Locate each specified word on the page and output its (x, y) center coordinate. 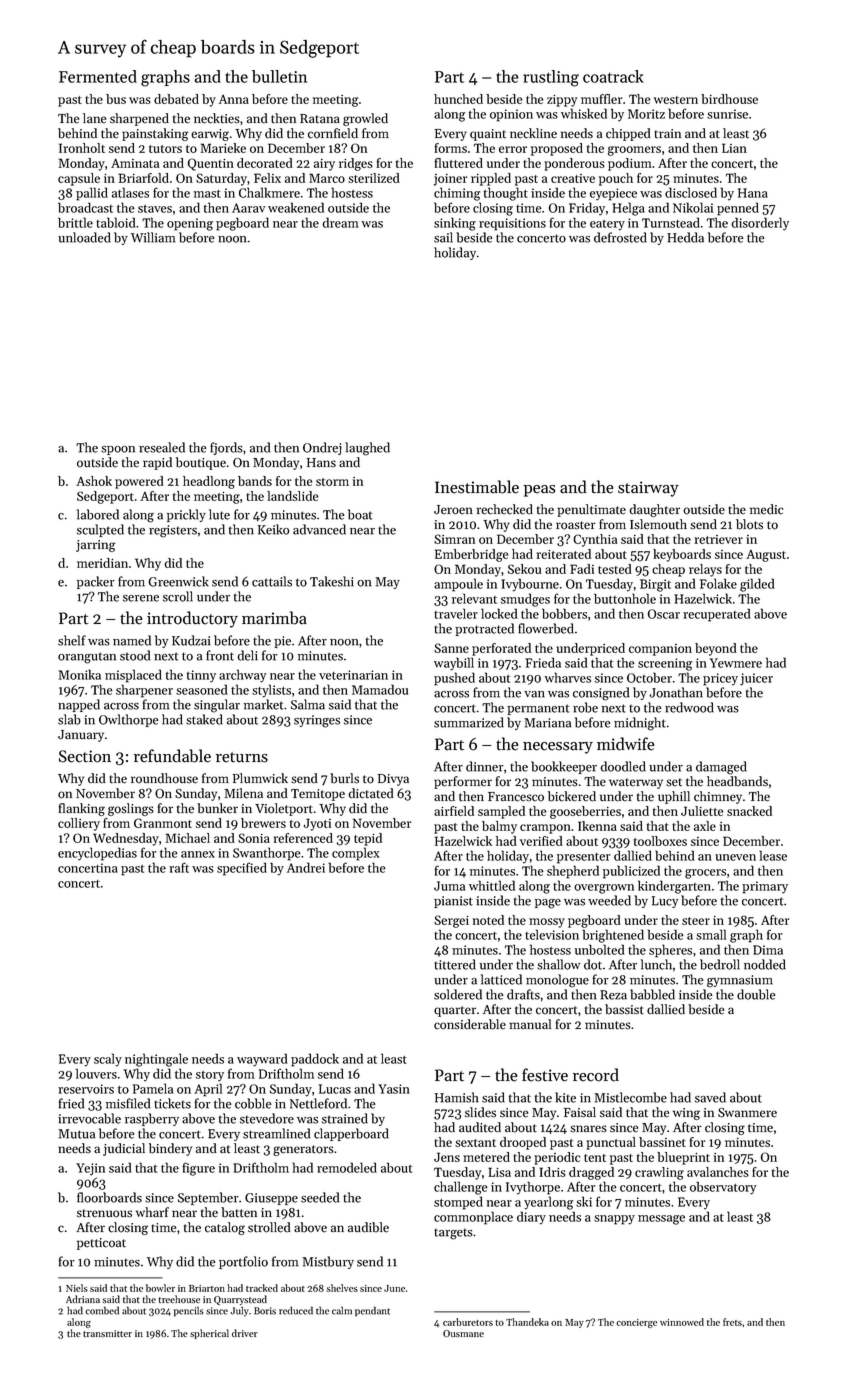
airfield (454, 811)
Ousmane (463, 1333)
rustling (551, 78)
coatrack (613, 76)
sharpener (144, 691)
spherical (209, 1334)
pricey (720, 679)
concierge (636, 1323)
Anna (234, 99)
